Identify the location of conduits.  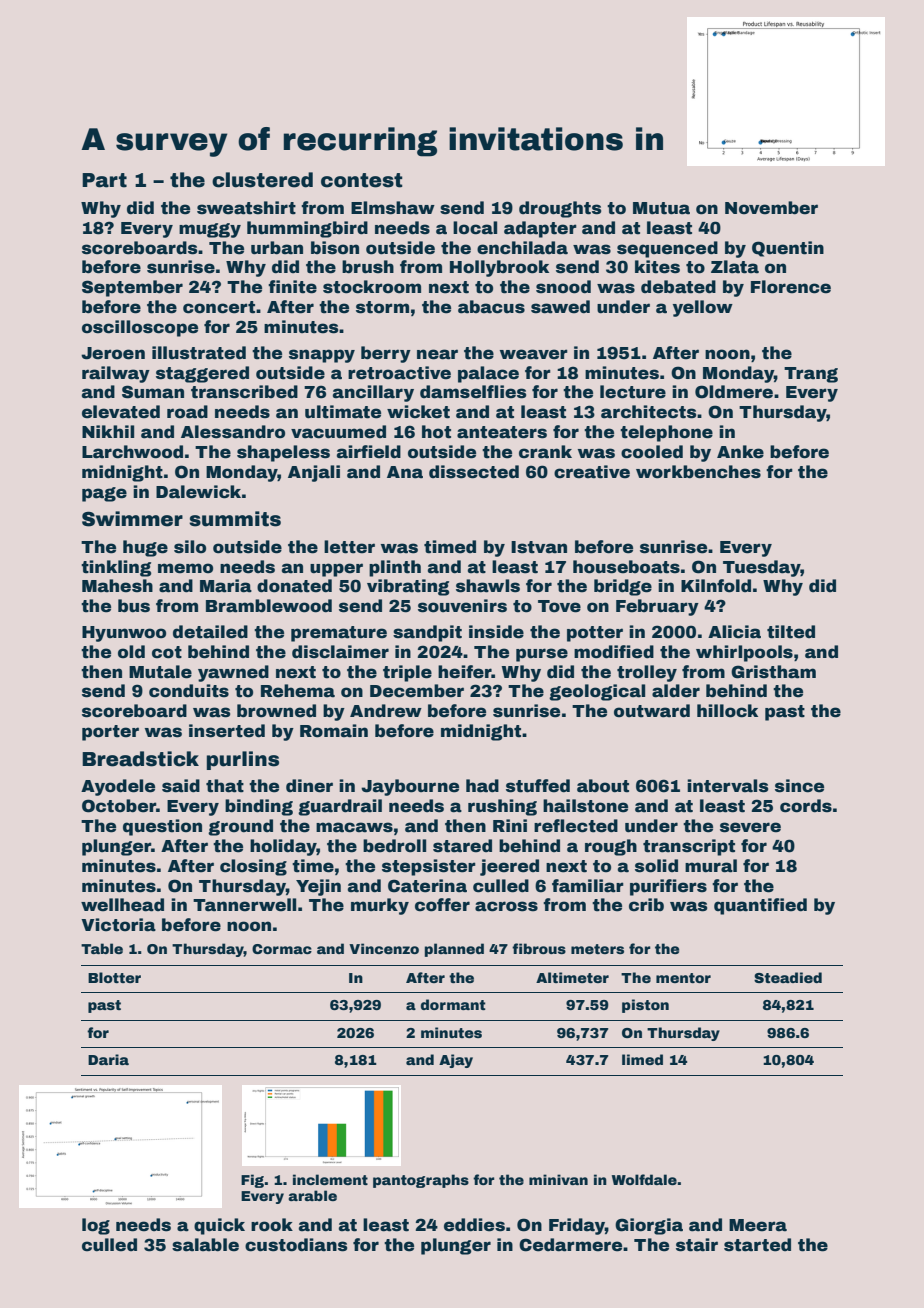
(189, 691).
